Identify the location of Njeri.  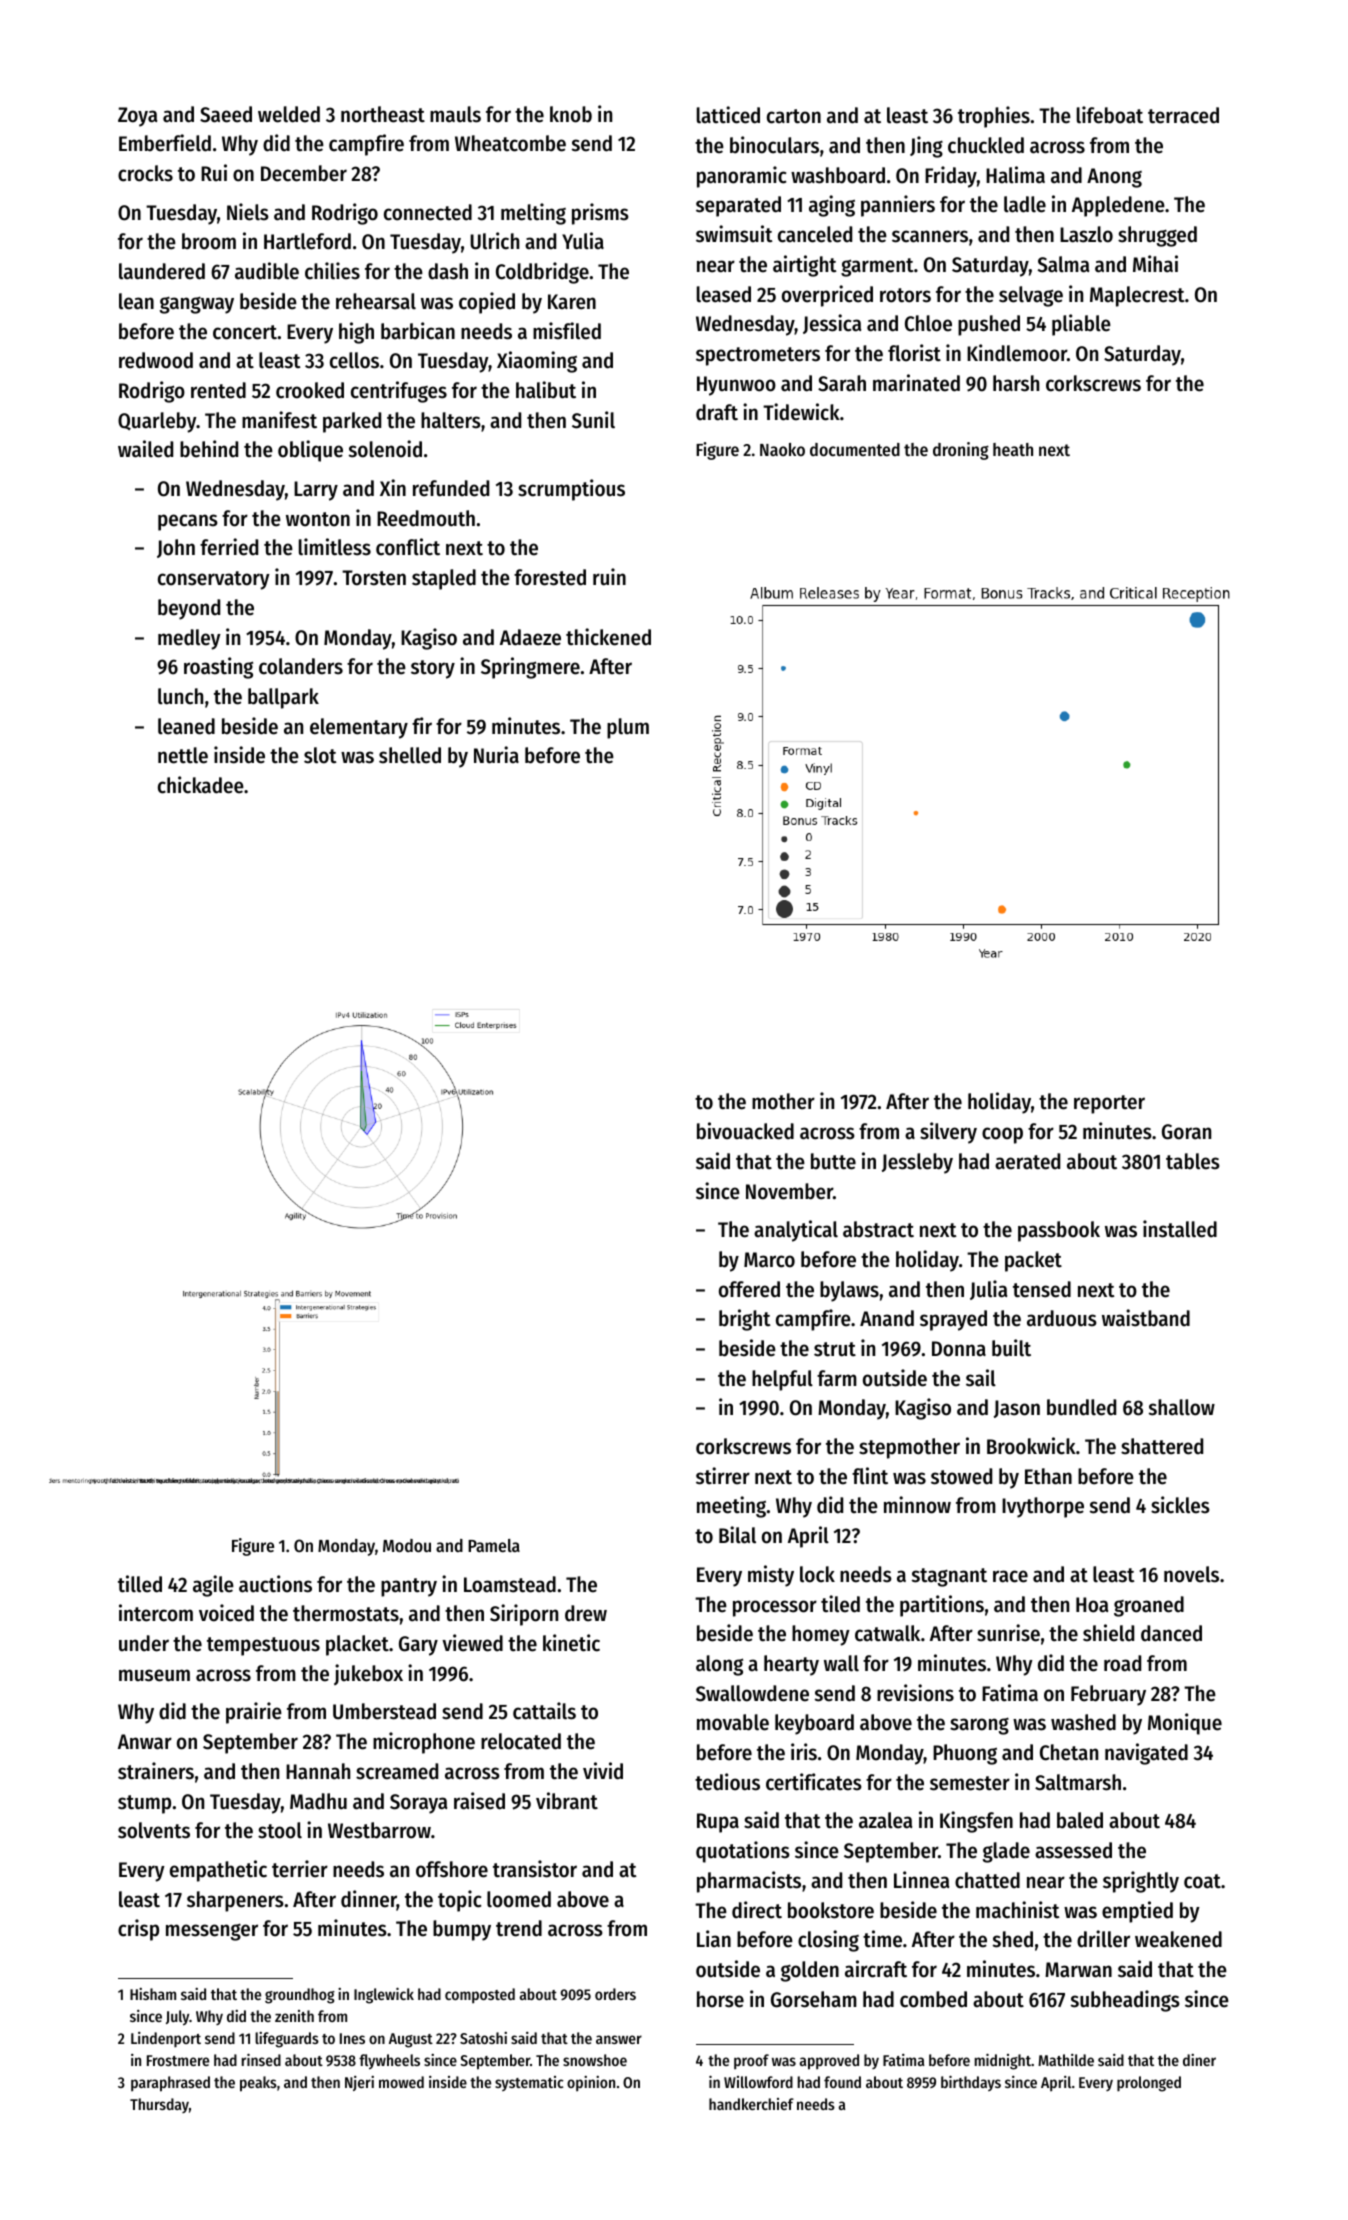
(359, 2083).
